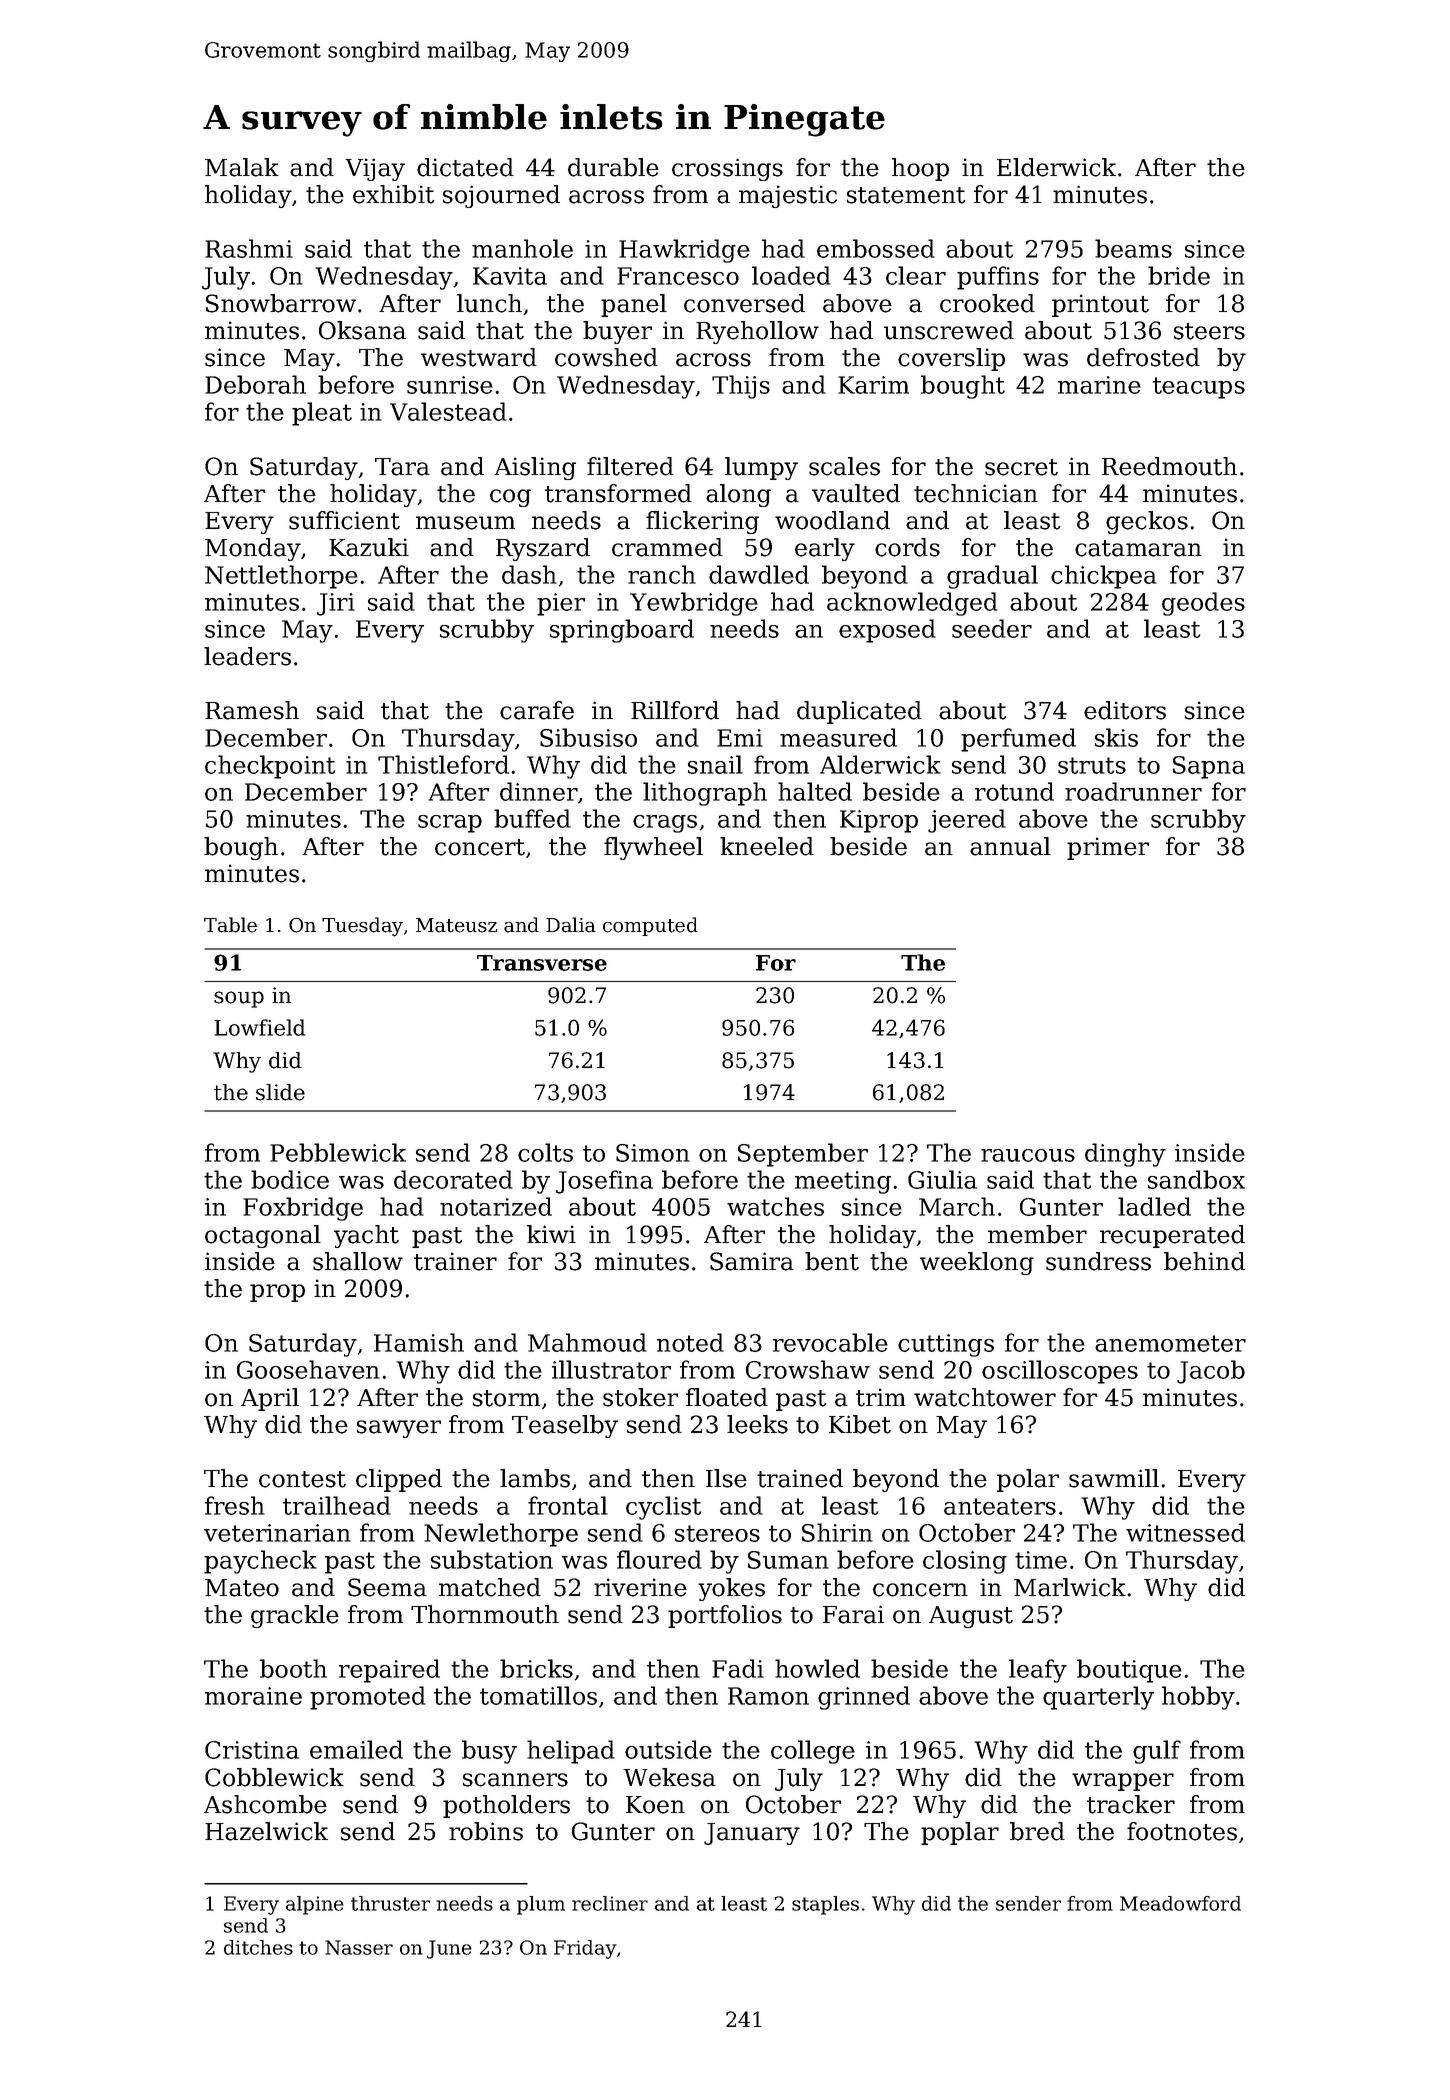  What do you see at coordinates (265, 1804) in the screenshot?
I see `Ashcombe` at bounding box center [265, 1804].
